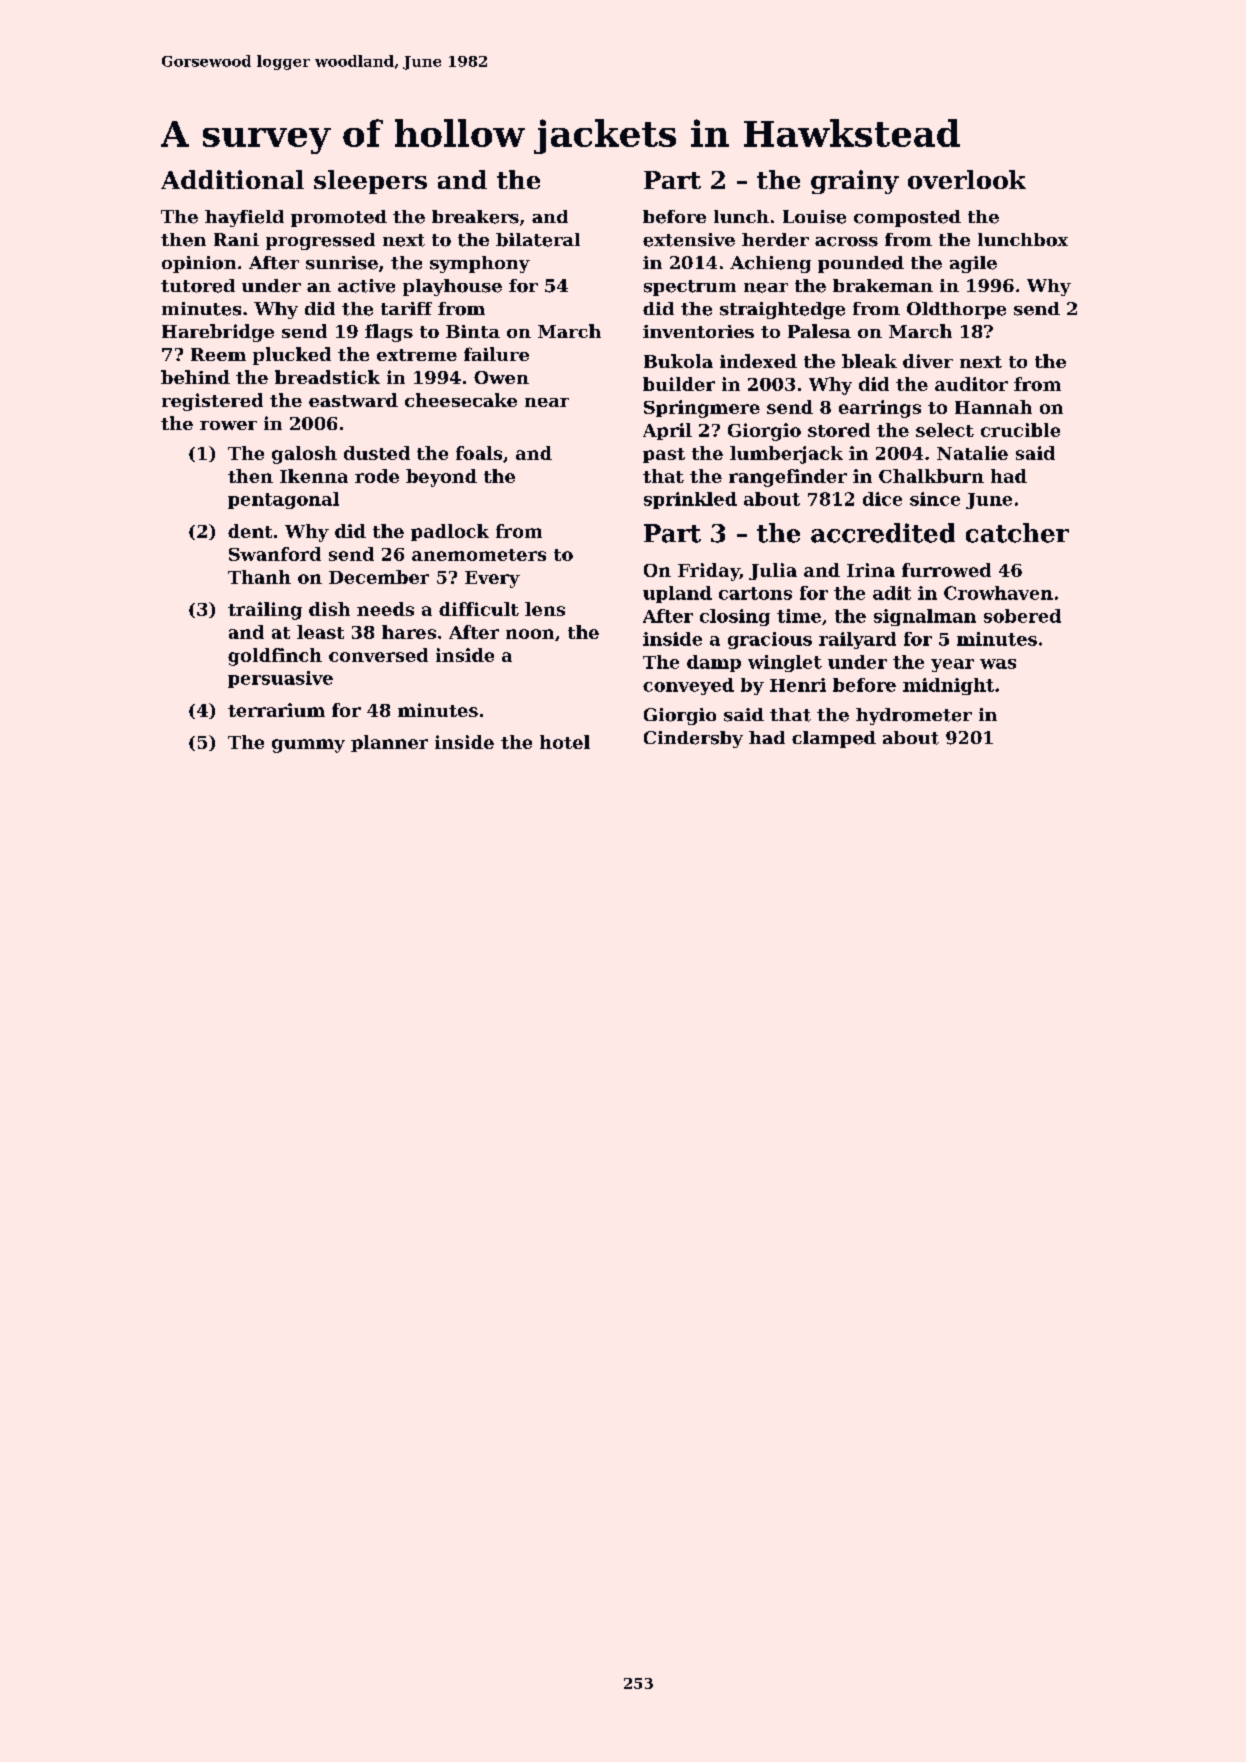 The image size is (1246, 1762). I want to click on eastward, so click(353, 400).
